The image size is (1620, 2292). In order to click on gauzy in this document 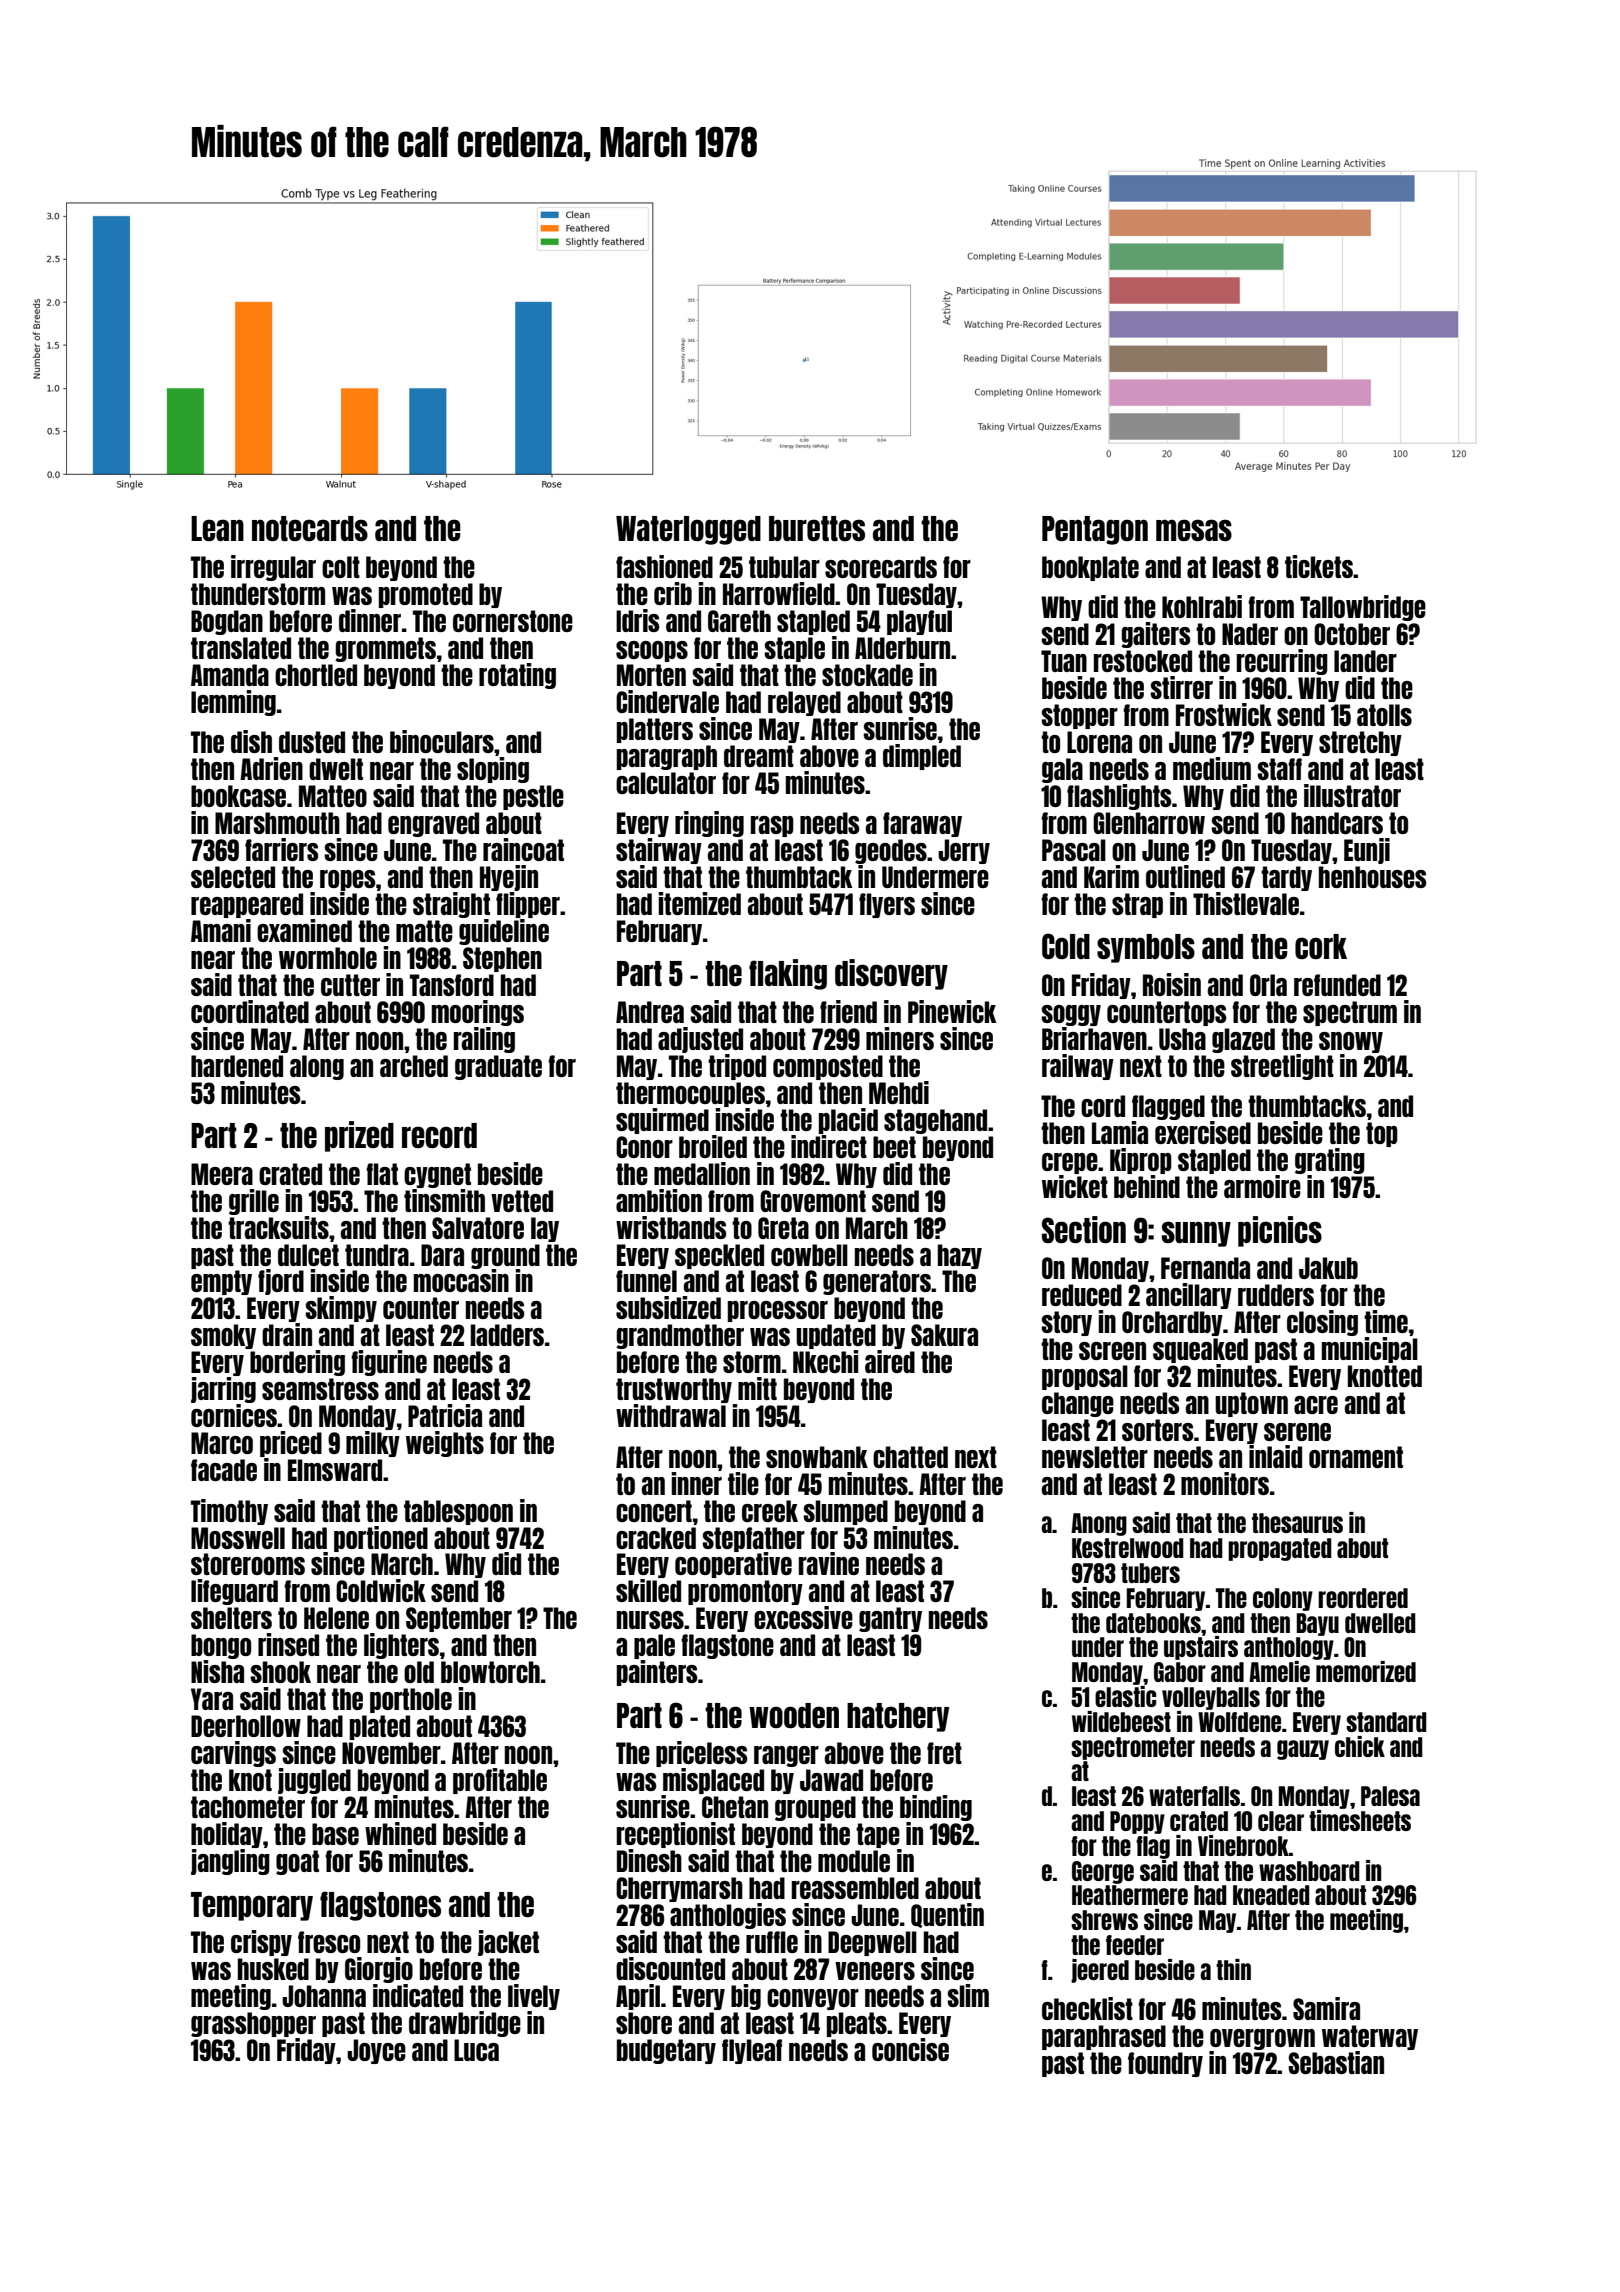, I will do `click(1303, 1750)`.
